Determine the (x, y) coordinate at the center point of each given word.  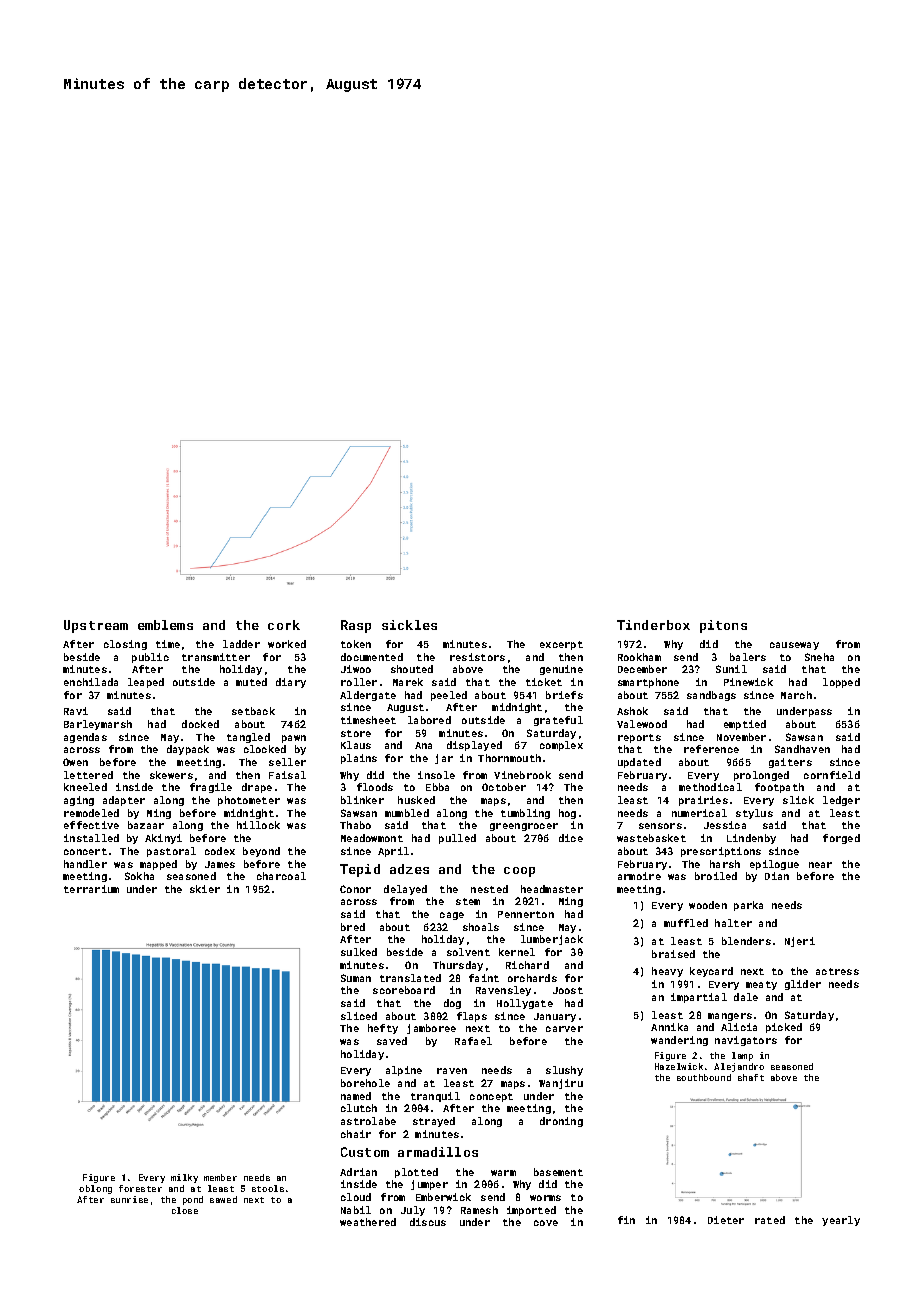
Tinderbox (653, 625)
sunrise (129, 1199)
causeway (794, 646)
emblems (165, 625)
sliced (359, 1016)
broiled (716, 876)
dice (571, 838)
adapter (124, 801)
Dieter (726, 1220)
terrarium (91, 889)
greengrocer (524, 827)
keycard (711, 972)
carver (564, 1029)
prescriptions (721, 852)
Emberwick (443, 1197)
